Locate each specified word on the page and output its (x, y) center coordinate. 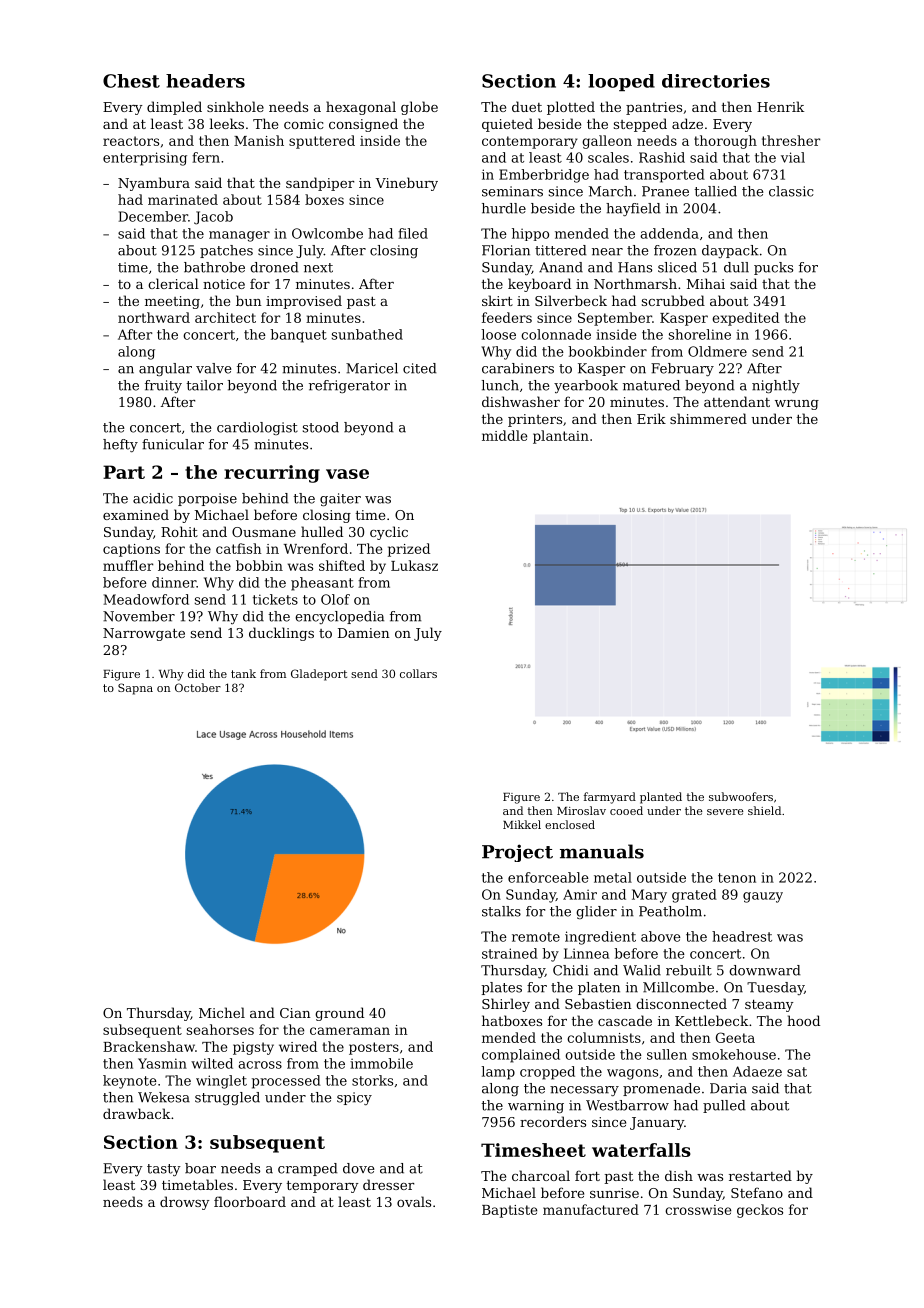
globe (419, 108)
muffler (128, 565)
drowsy (184, 1203)
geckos (760, 1211)
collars (418, 673)
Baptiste (509, 1211)
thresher (791, 140)
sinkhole (235, 106)
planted (661, 798)
